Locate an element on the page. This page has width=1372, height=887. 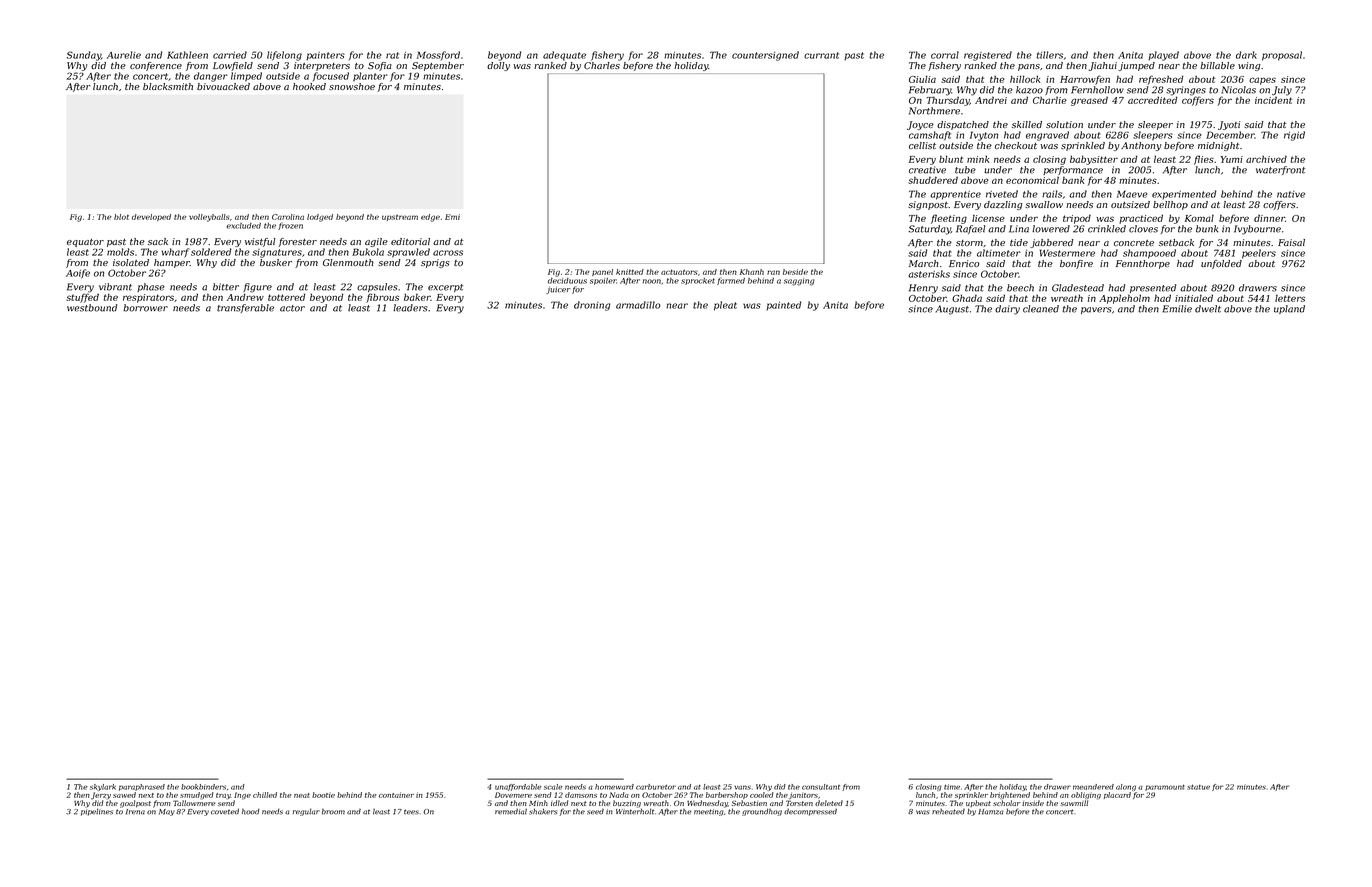
pleat is located at coordinates (725, 306).
